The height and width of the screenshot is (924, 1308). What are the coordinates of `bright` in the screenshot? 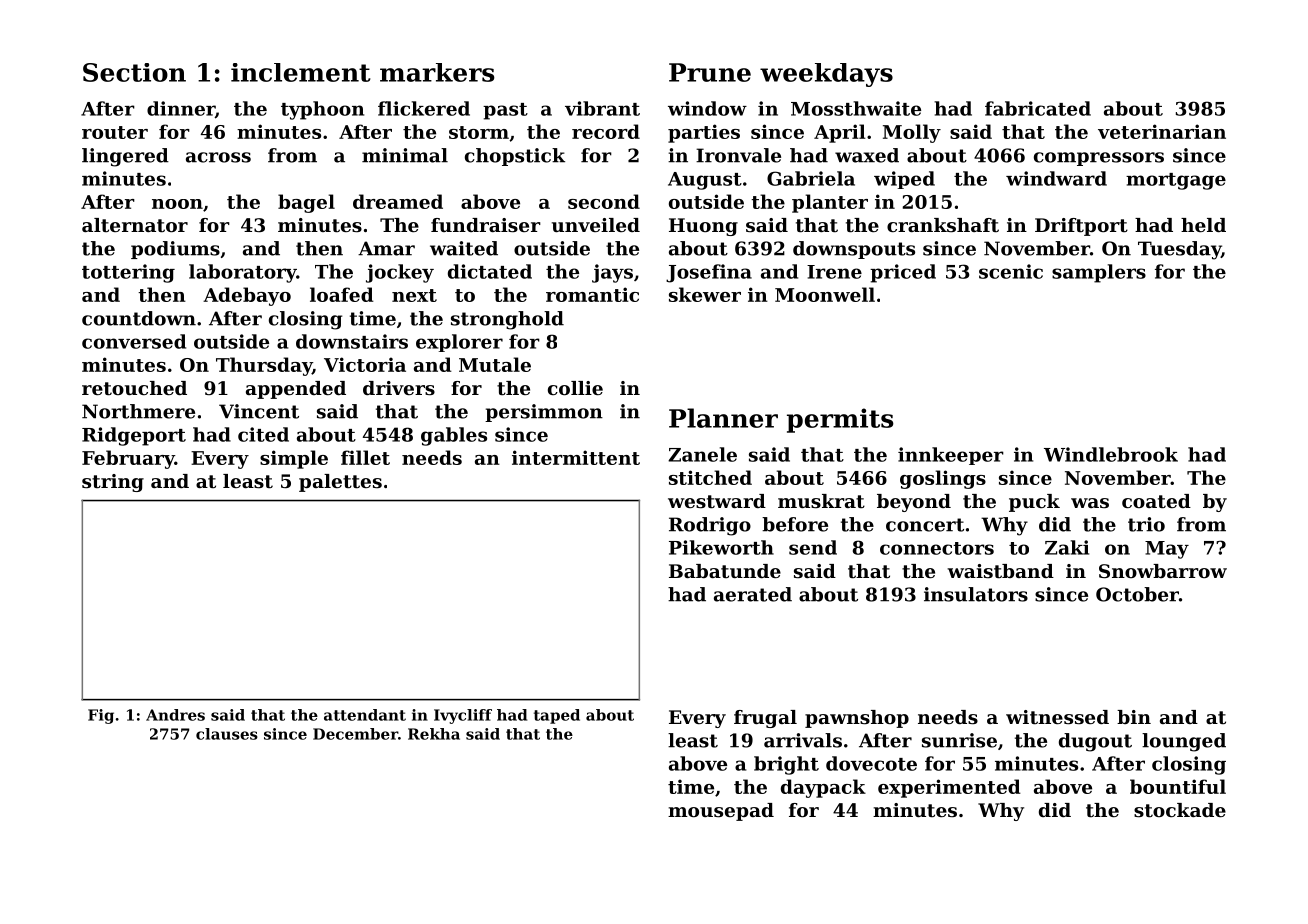 It's located at (786, 765).
